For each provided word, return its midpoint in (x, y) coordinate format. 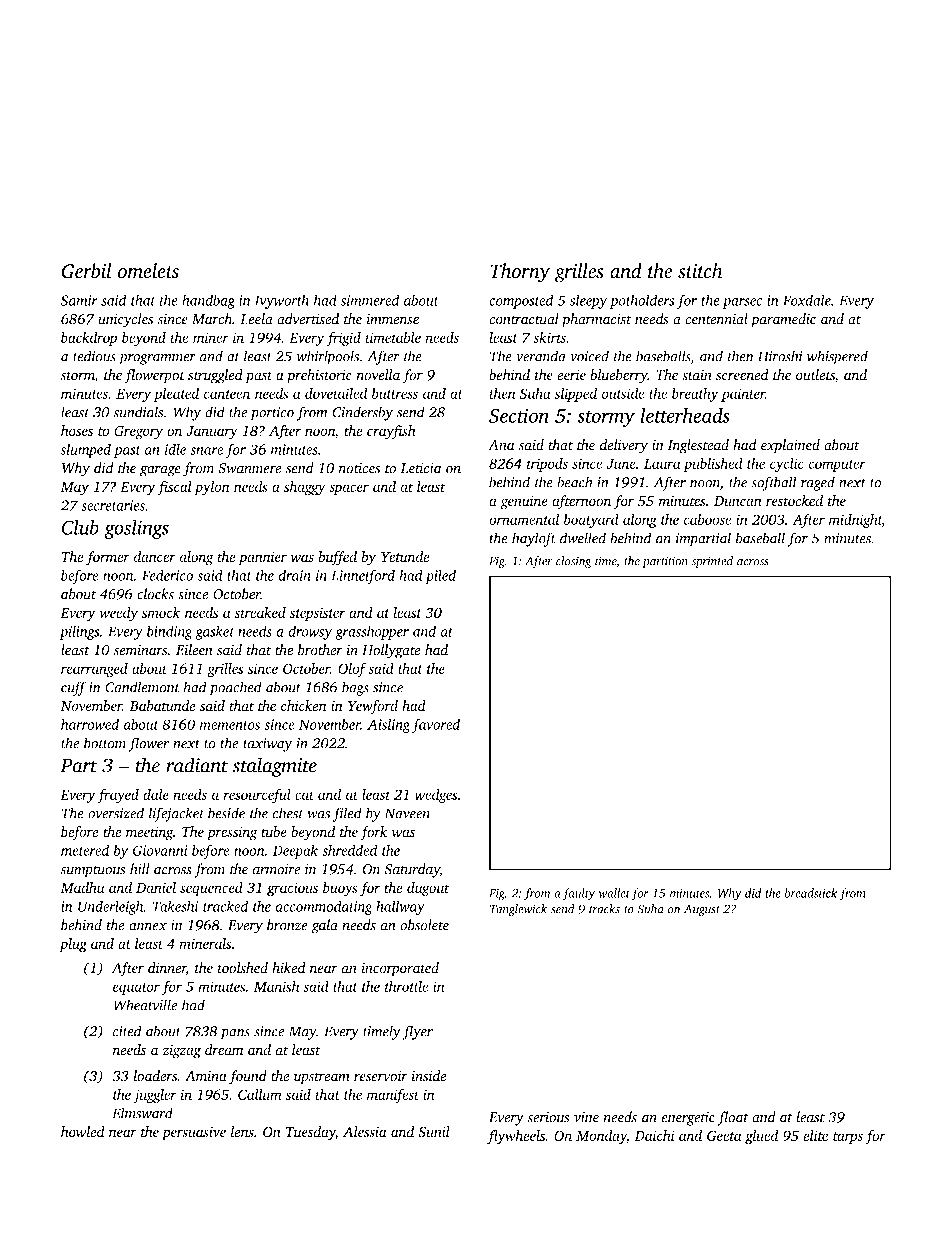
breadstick (811, 893)
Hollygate (391, 651)
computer (837, 466)
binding (170, 632)
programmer (157, 359)
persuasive (194, 1134)
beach (575, 482)
